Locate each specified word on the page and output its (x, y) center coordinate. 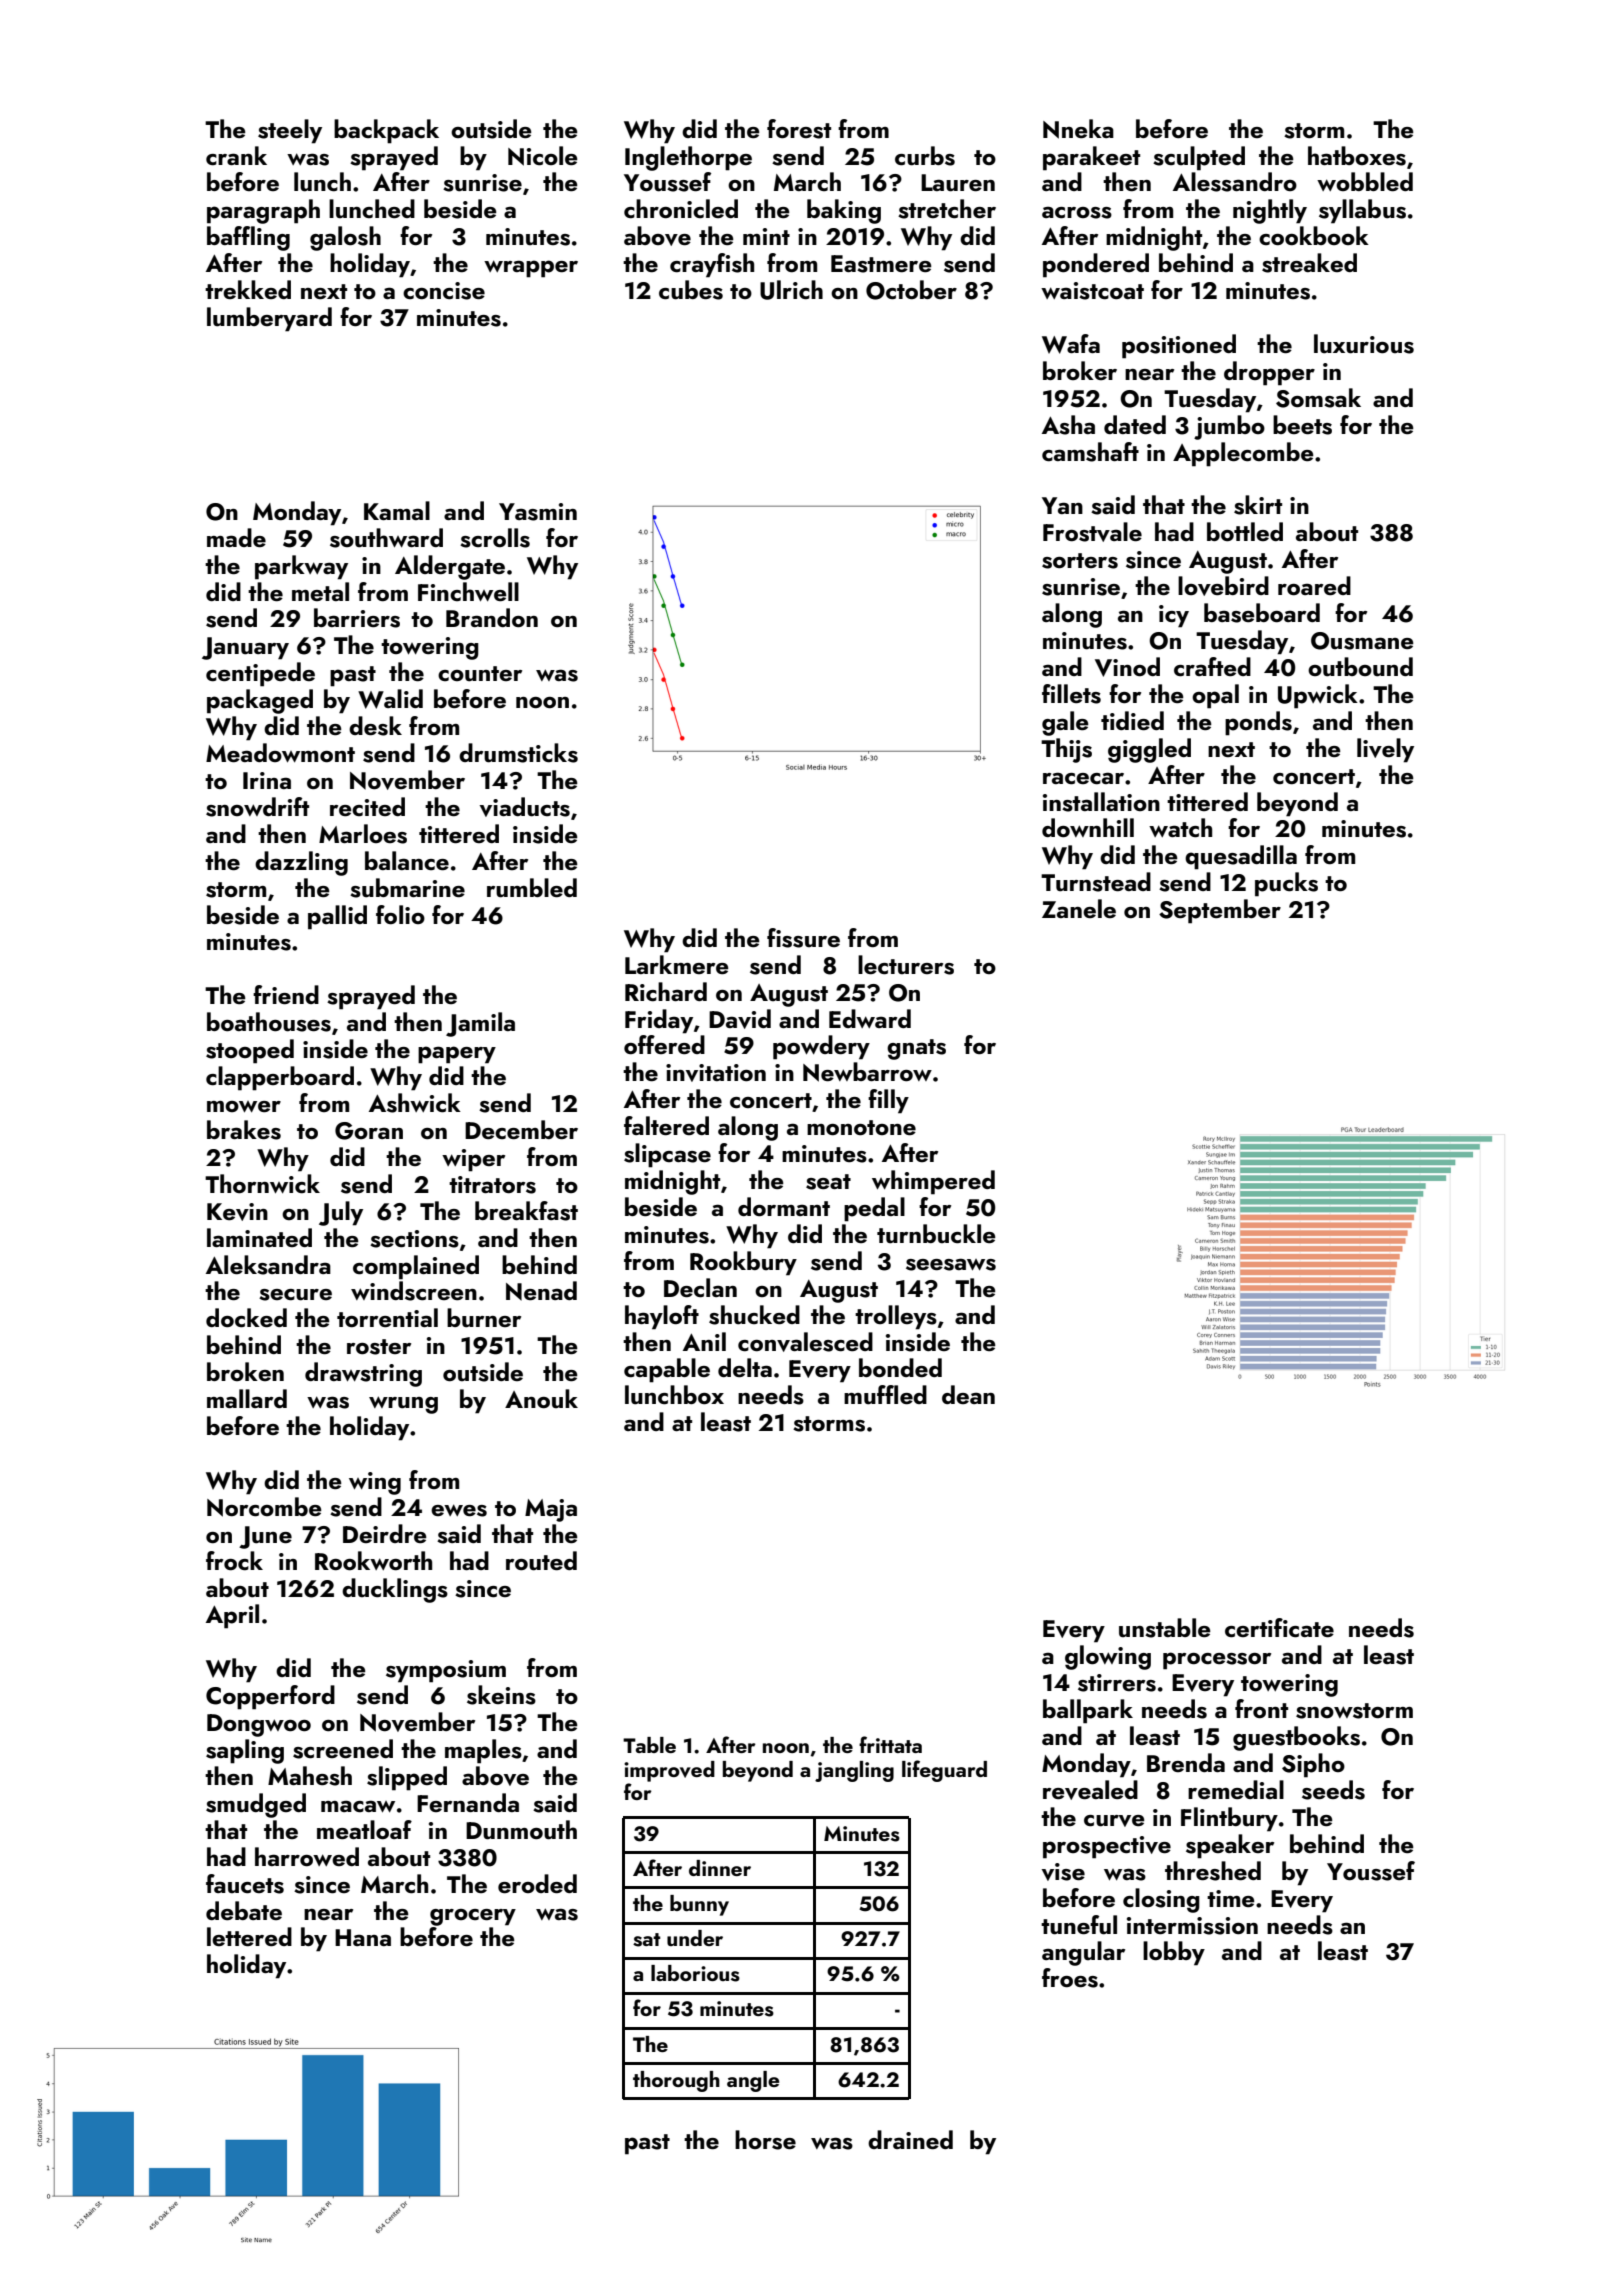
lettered (249, 1936)
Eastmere (881, 264)
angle (753, 2081)
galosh (345, 238)
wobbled (1365, 181)
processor (1217, 1661)
